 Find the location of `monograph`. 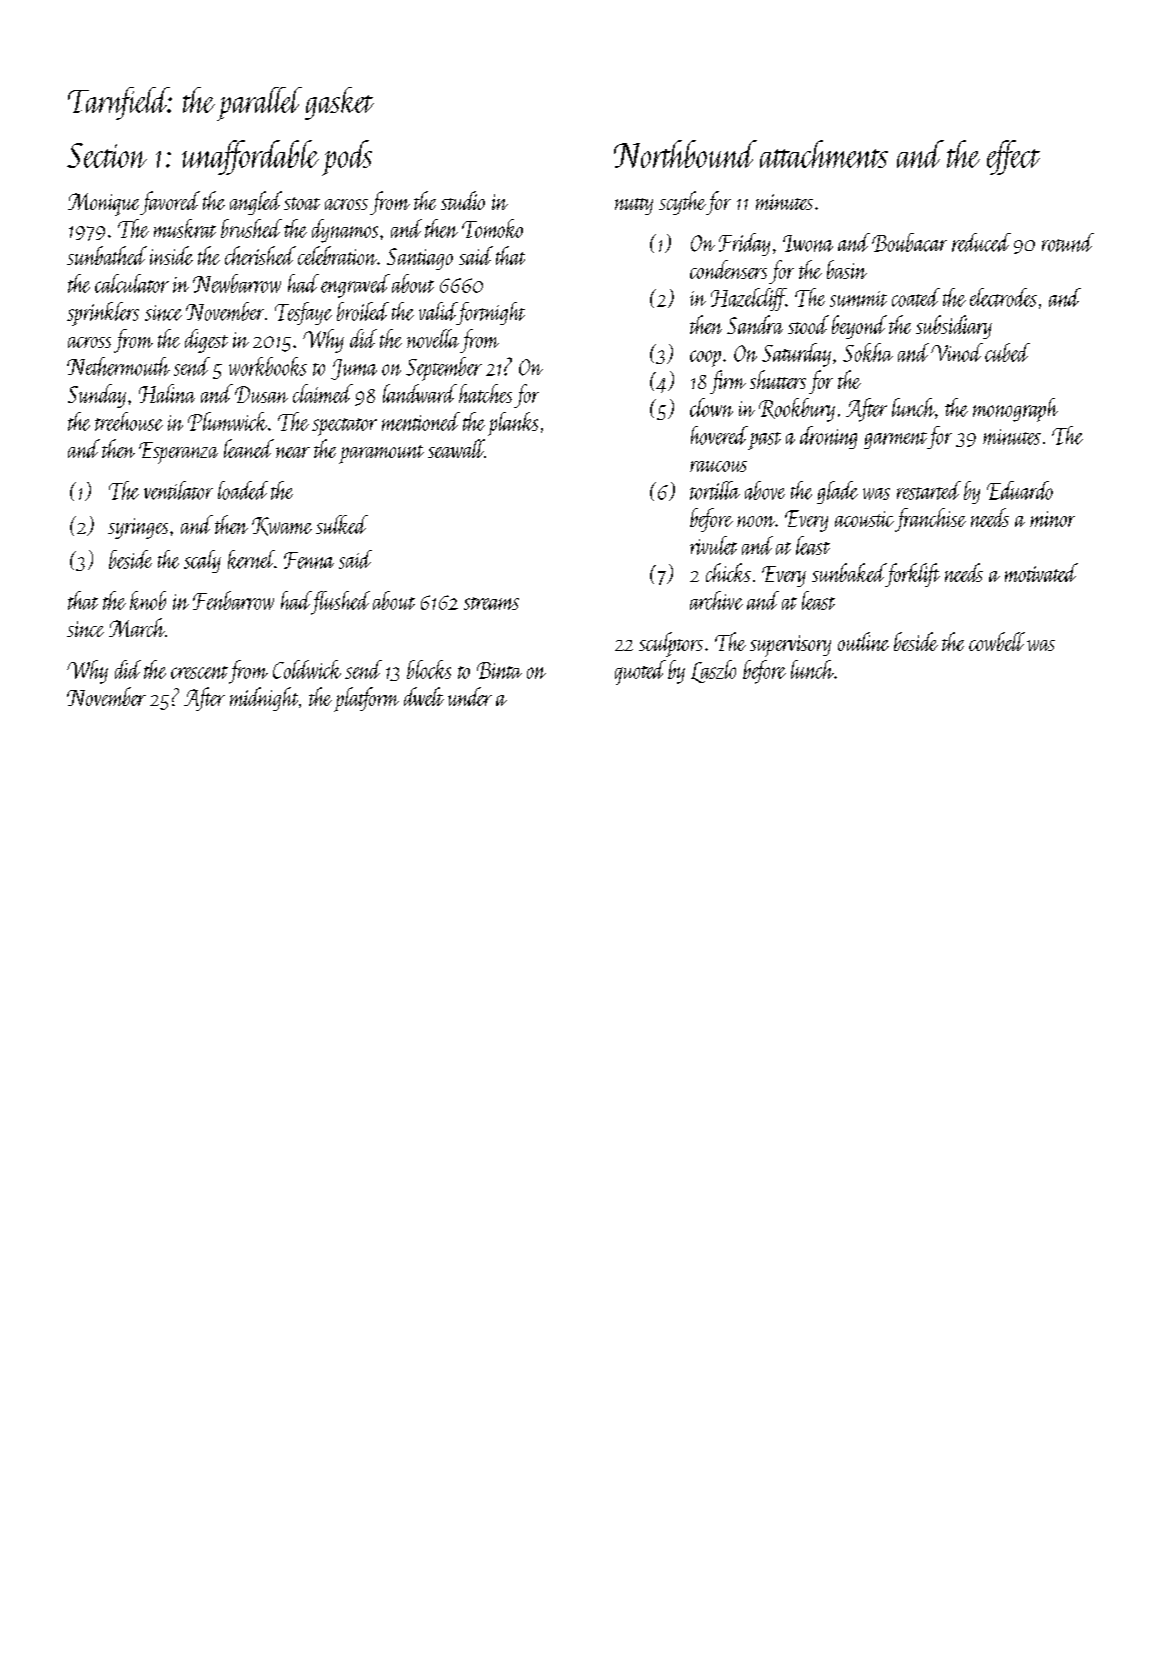

monograph is located at coordinates (1015, 410).
